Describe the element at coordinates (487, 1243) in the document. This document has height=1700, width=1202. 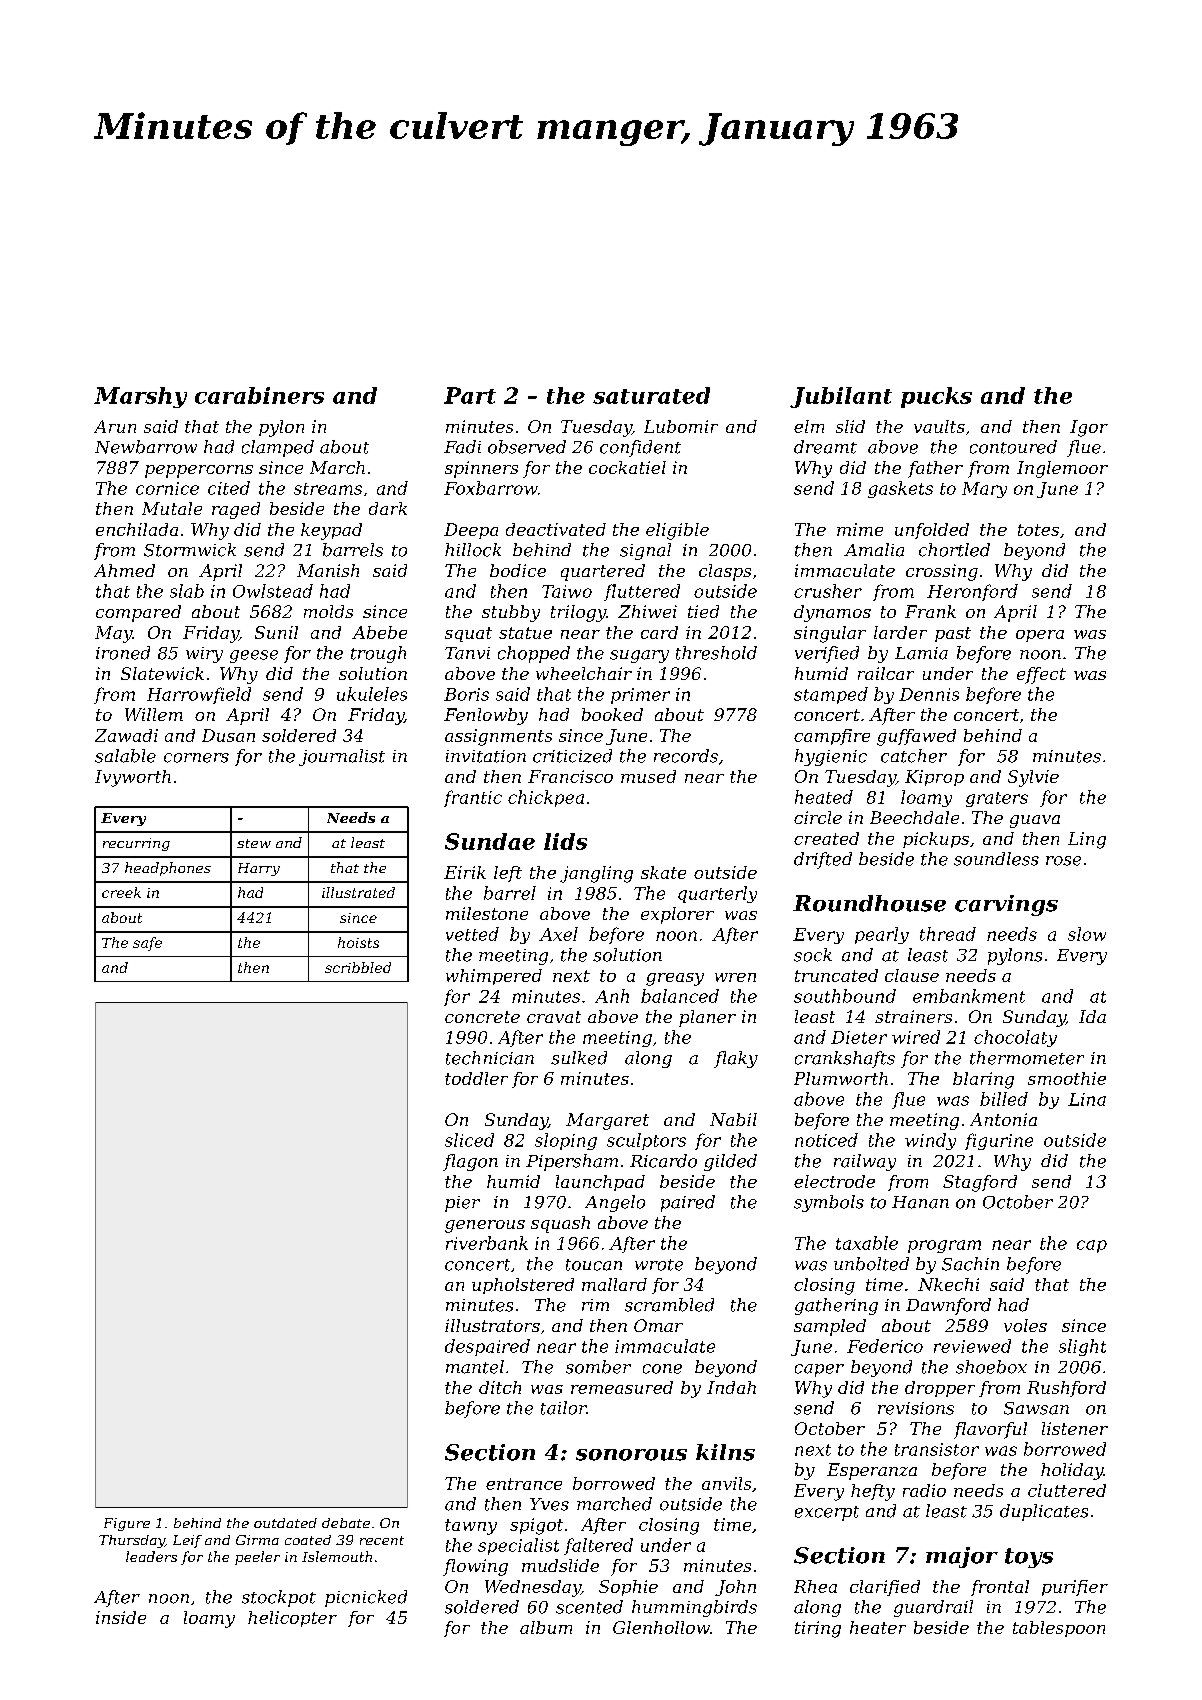
I see `riverbank` at that location.
